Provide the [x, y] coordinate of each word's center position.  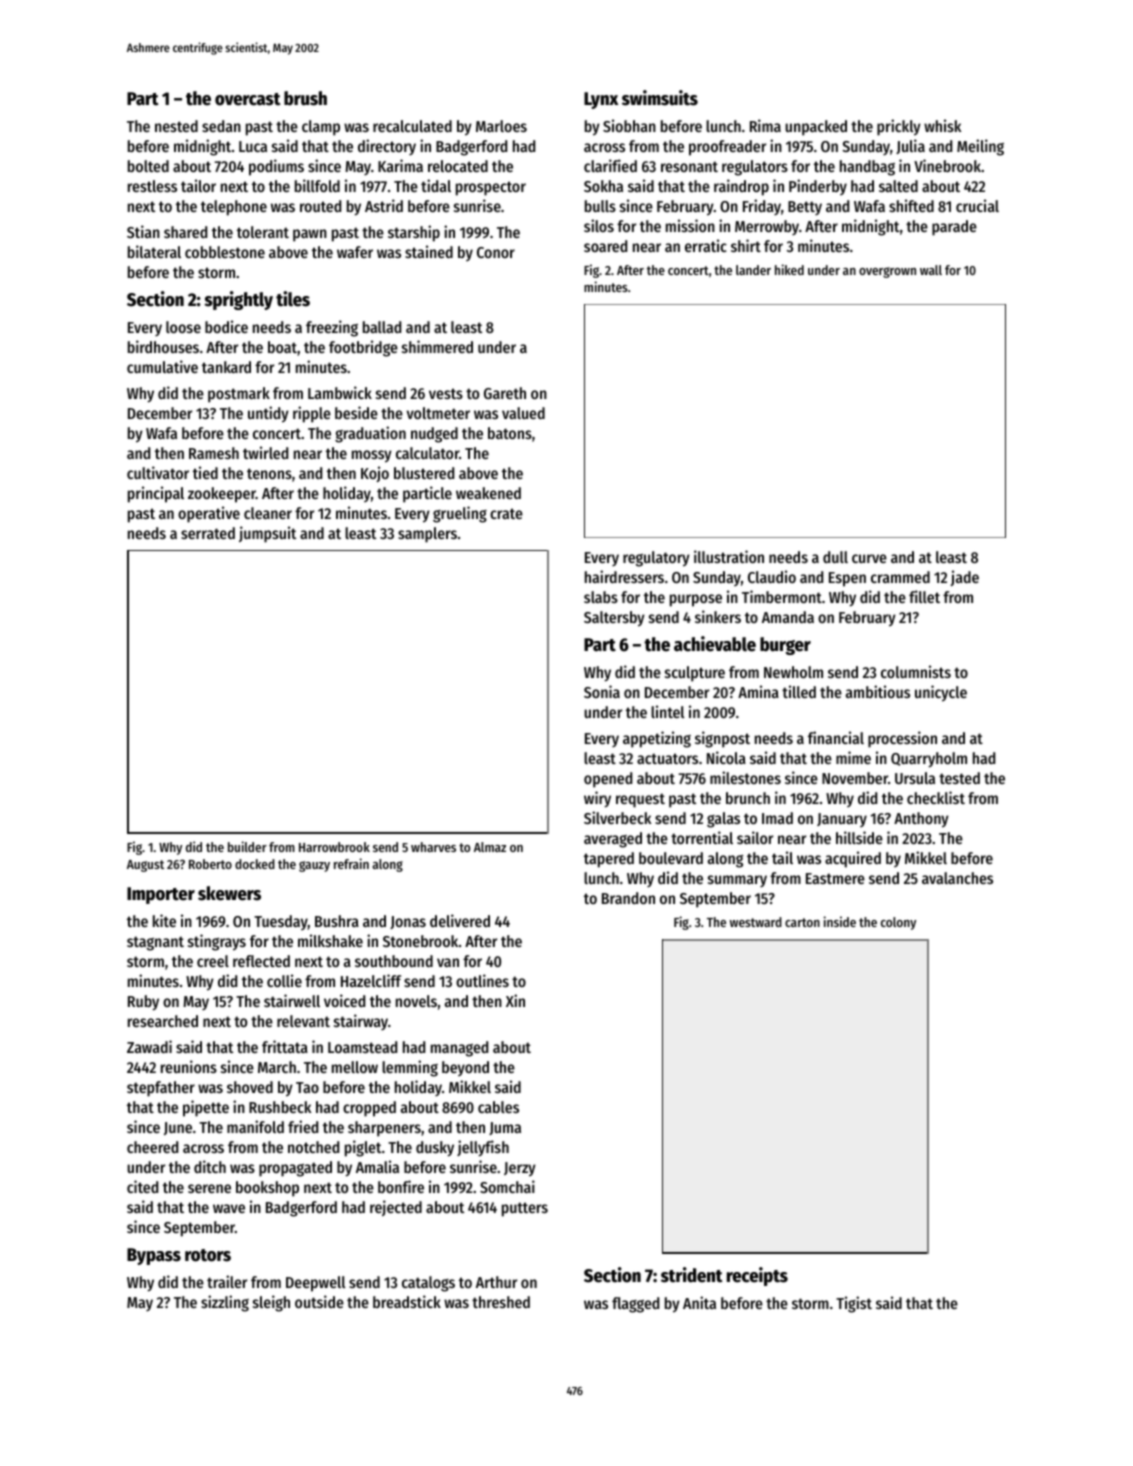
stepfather [161, 1089]
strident [692, 1275]
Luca [253, 146]
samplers [427, 535]
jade [964, 578]
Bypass [154, 1256]
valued [523, 413]
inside [839, 921]
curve [869, 558]
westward [756, 922]
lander [753, 270]
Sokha [603, 186]
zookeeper [222, 495]
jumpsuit [267, 534]
